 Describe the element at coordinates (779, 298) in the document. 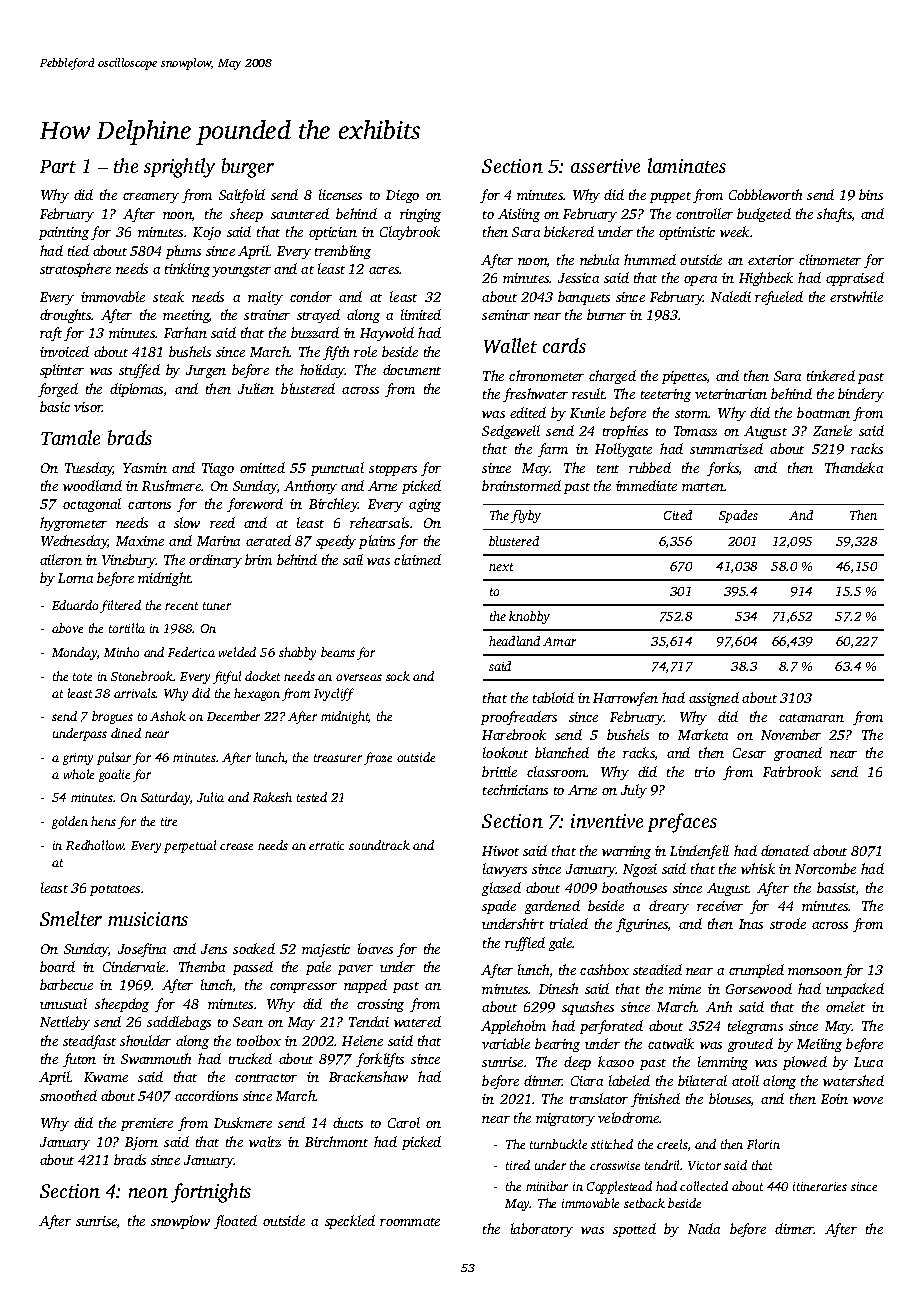

I see `refueled` at that location.
